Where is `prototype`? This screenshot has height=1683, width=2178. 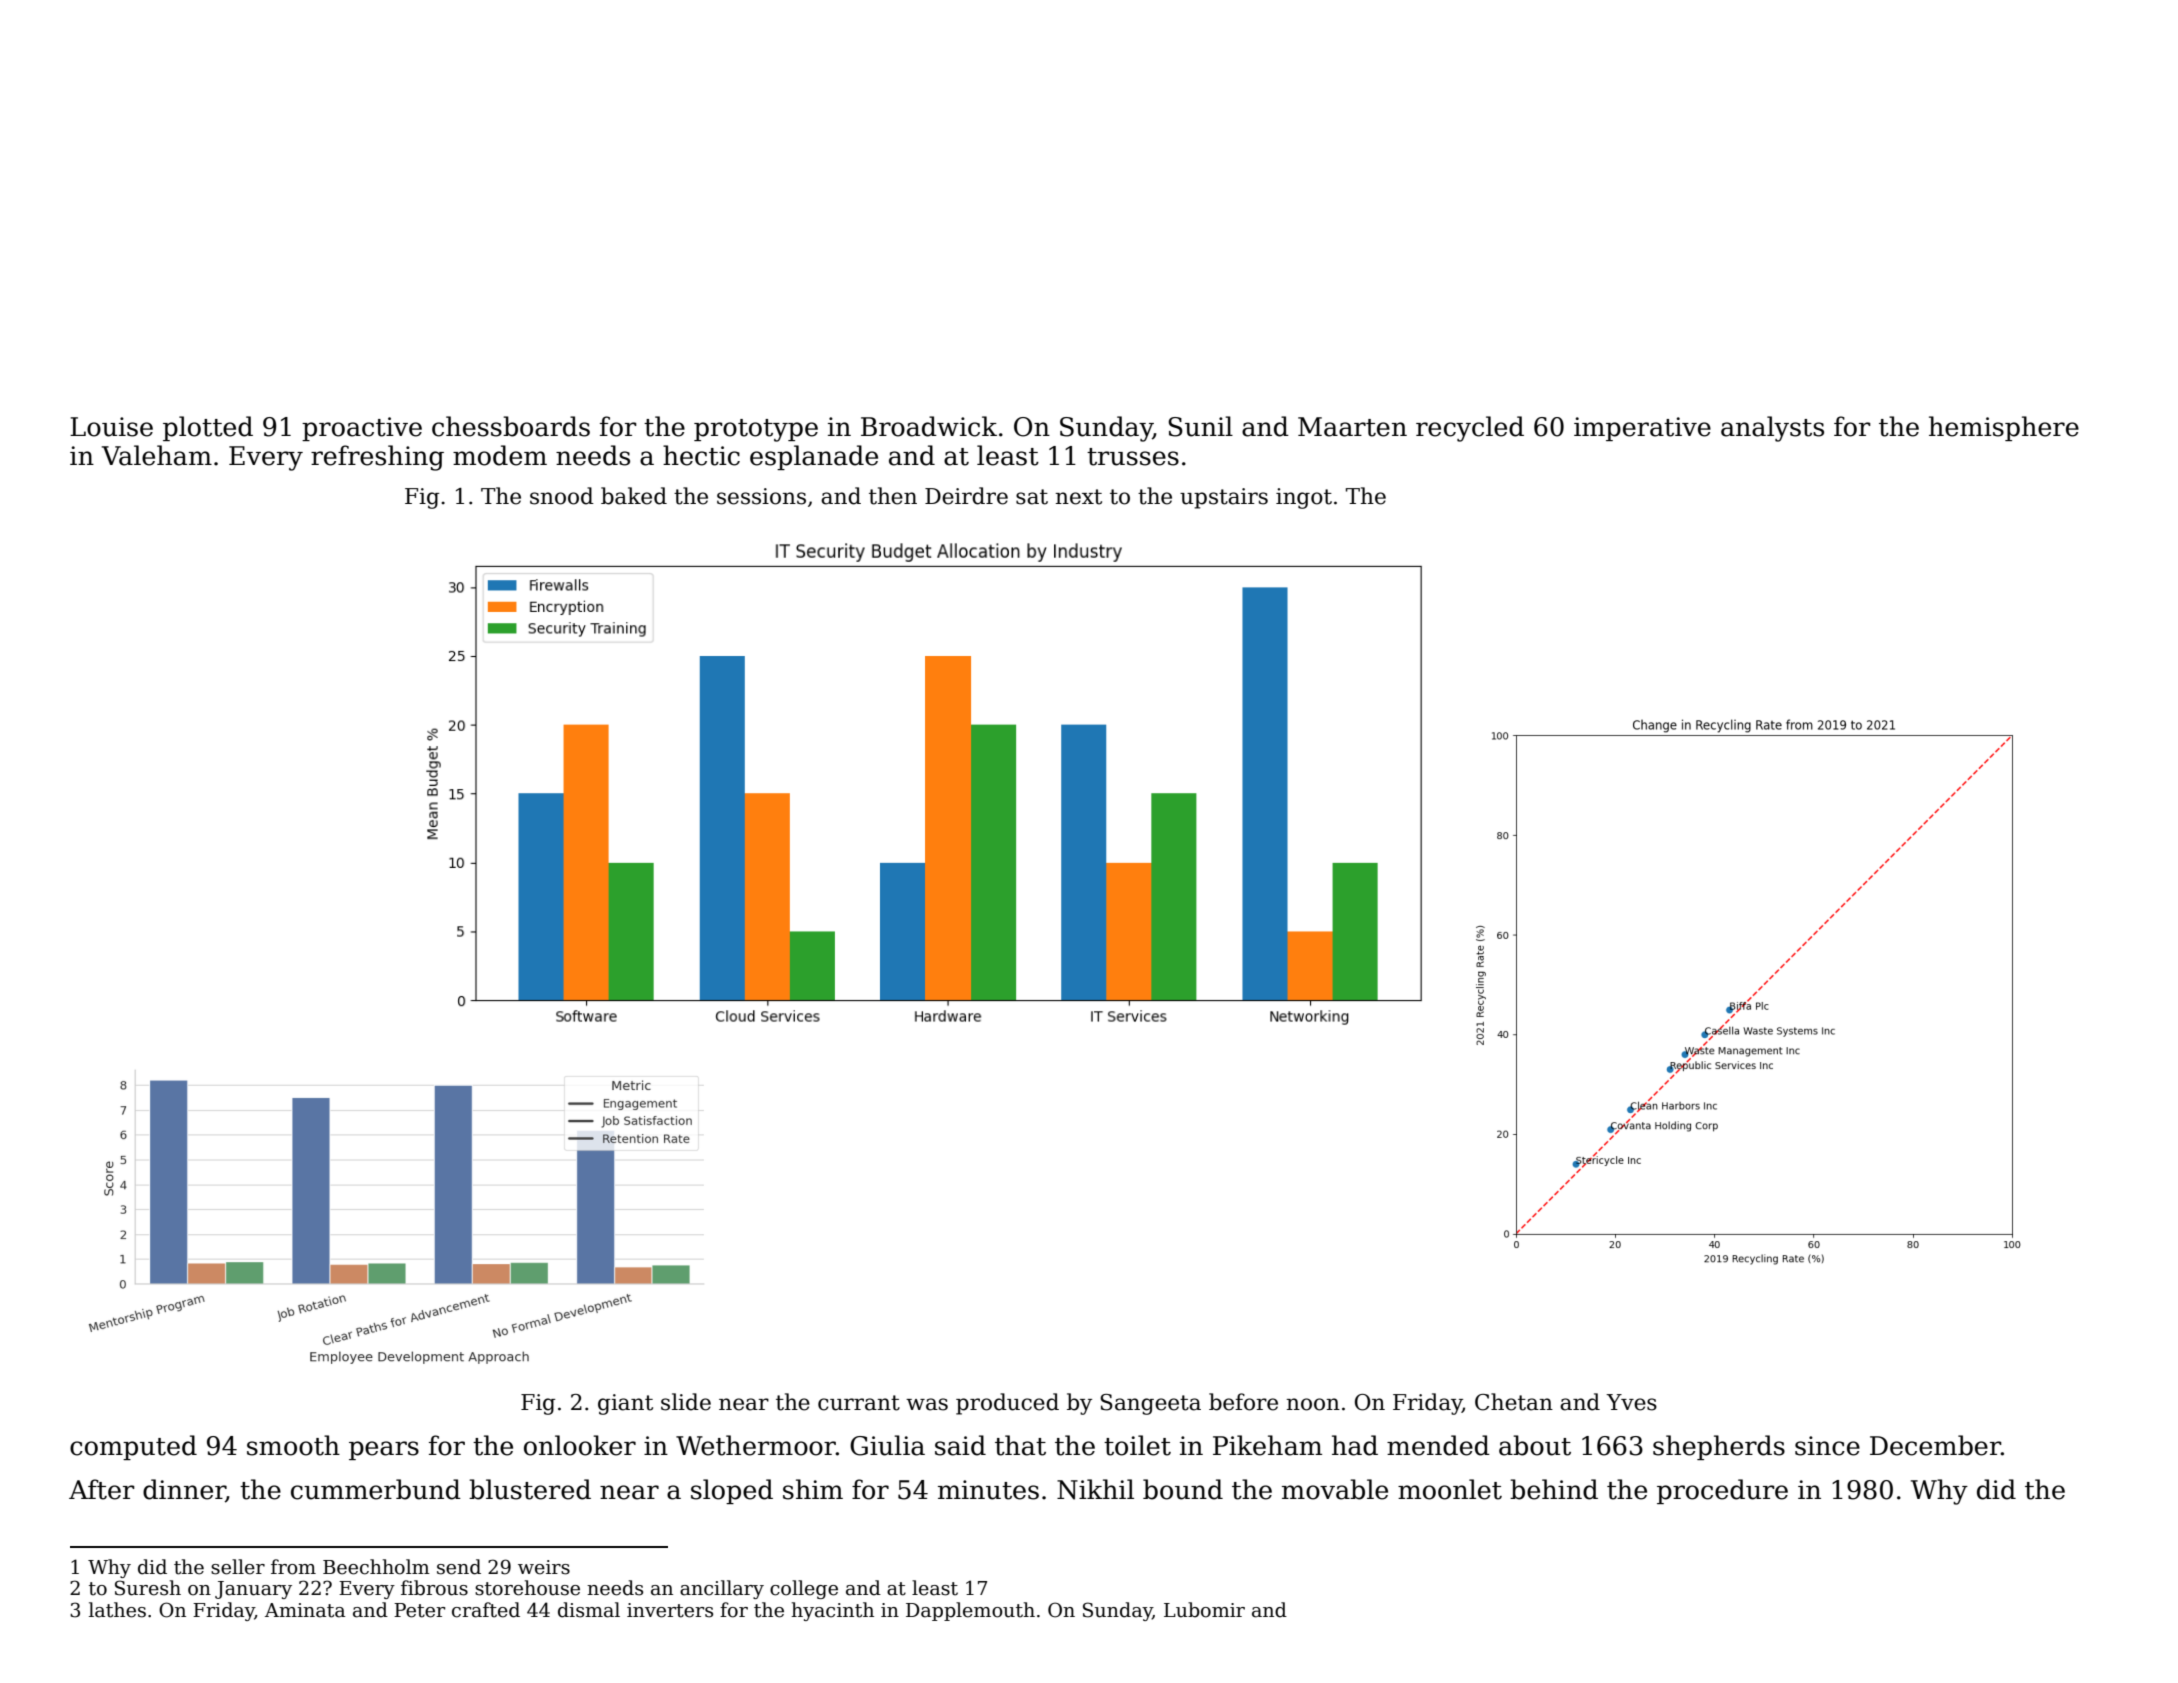 prototype is located at coordinates (756, 430).
